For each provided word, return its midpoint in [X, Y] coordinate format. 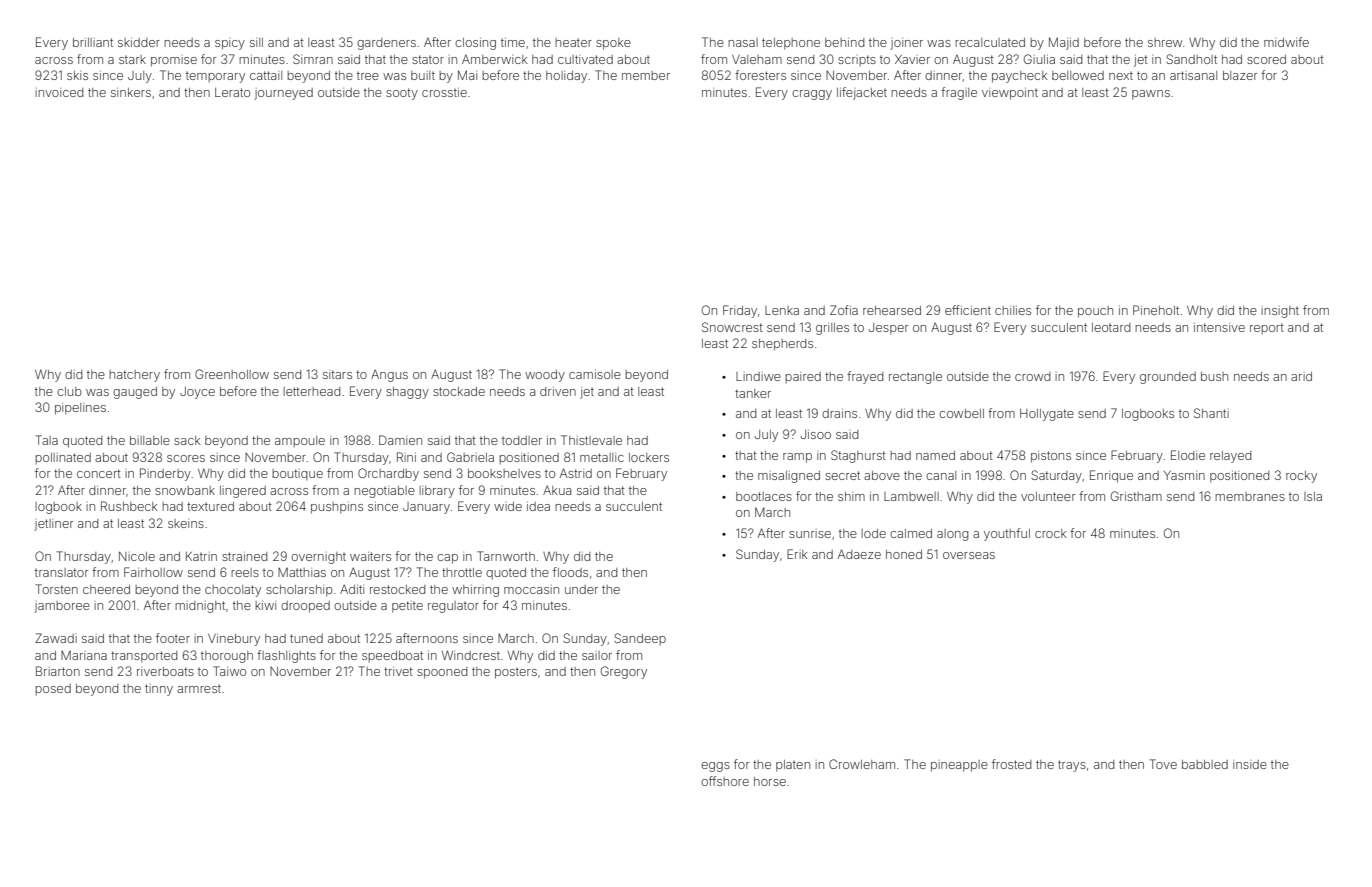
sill [256, 42]
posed [53, 689]
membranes [1250, 496]
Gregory [624, 672]
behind [844, 42]
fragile [959, 93]
